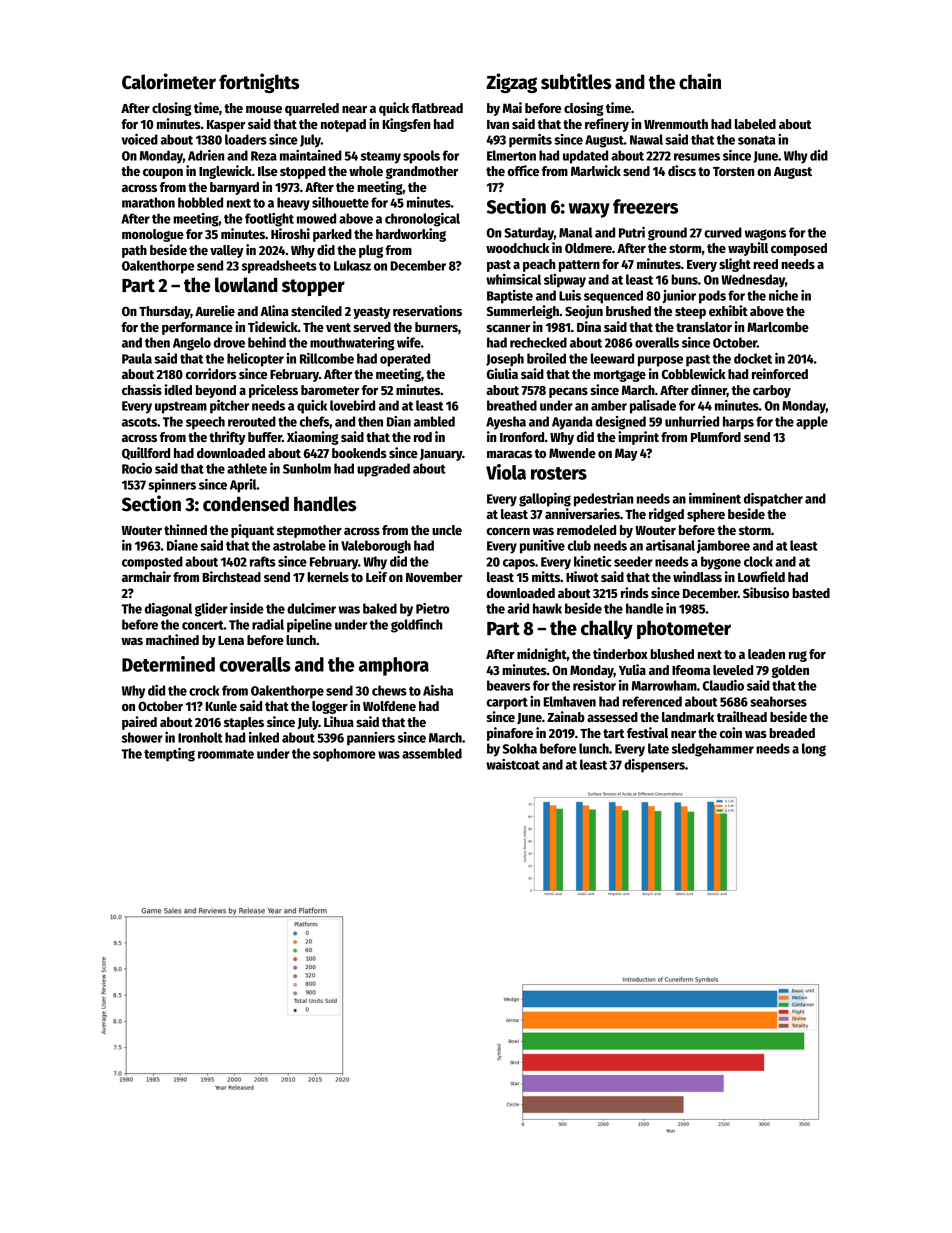  I want to click on dispatcher, so click(773, 500).
